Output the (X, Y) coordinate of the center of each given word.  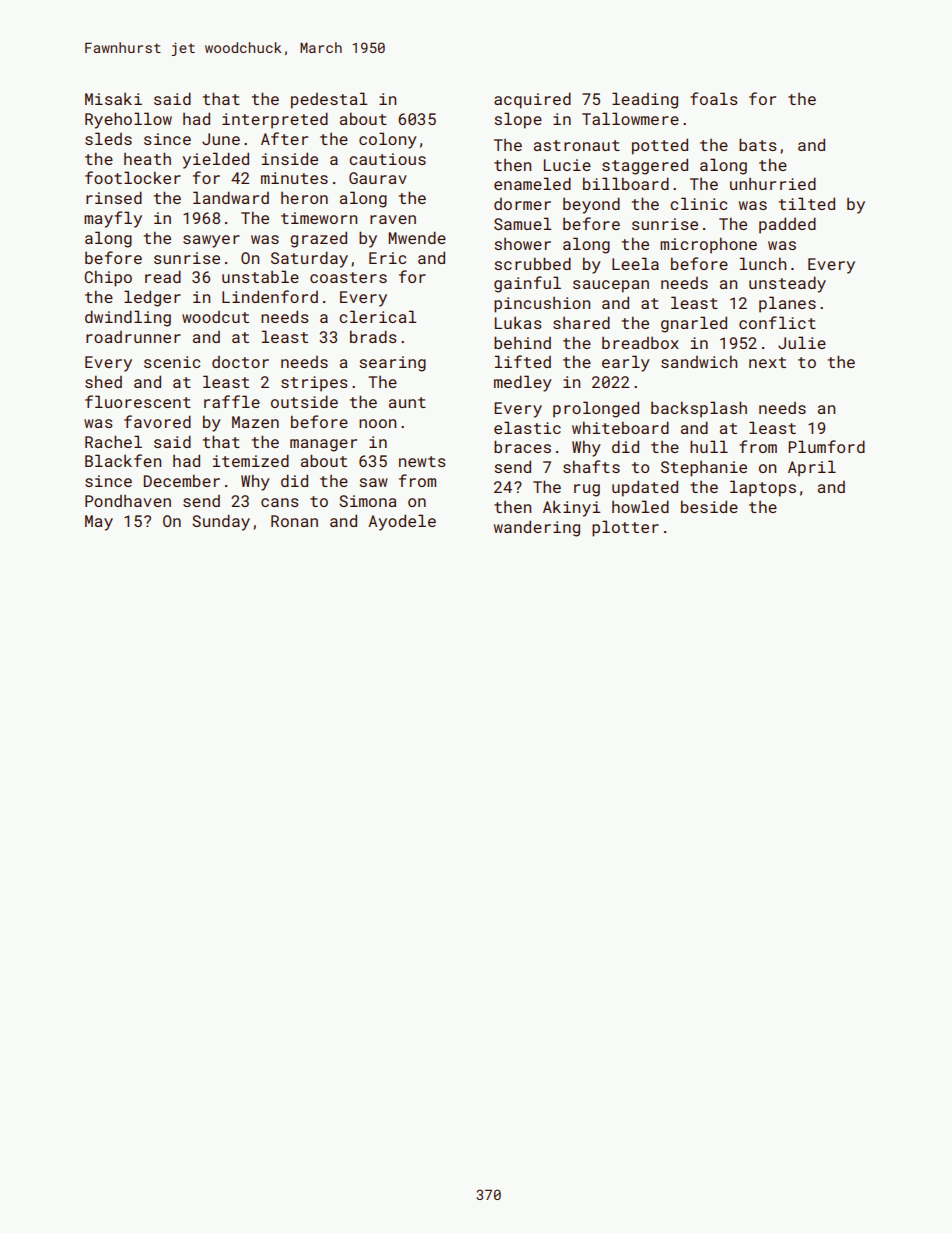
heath (147, 158)
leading (645, 100)
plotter (625, 528)
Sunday (221, 522)
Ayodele (402, 522)
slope (518, 120)
